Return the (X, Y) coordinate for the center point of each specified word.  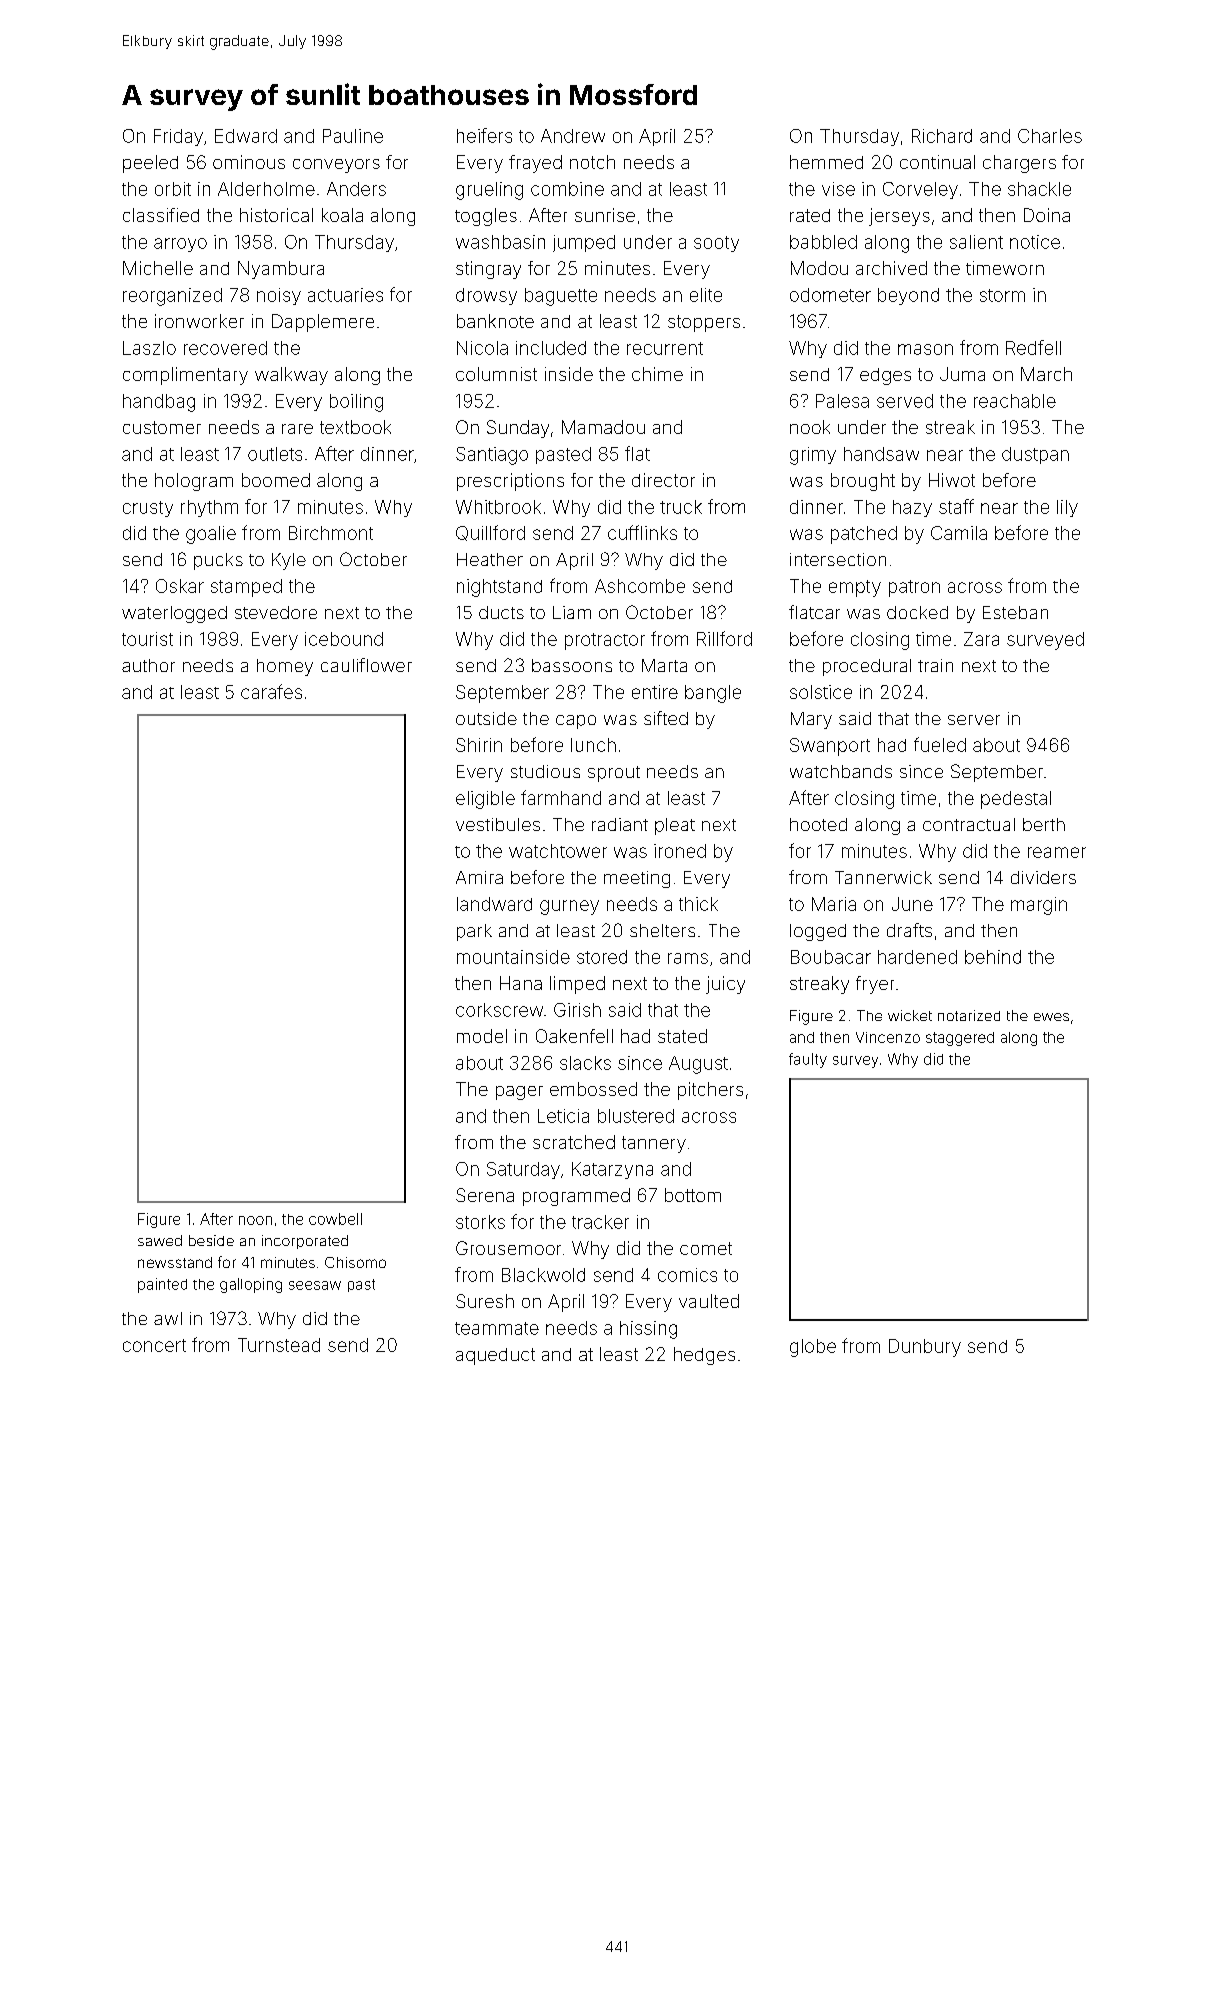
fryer (875, 985)
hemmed (826, 162)
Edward (246, 136)
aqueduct (495, 1356)
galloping (251, 1285)
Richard (942, 136)
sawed (160, 1240)
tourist (147, 639)
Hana (521, 983)
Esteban (1015, 612)
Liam (572, 612)
